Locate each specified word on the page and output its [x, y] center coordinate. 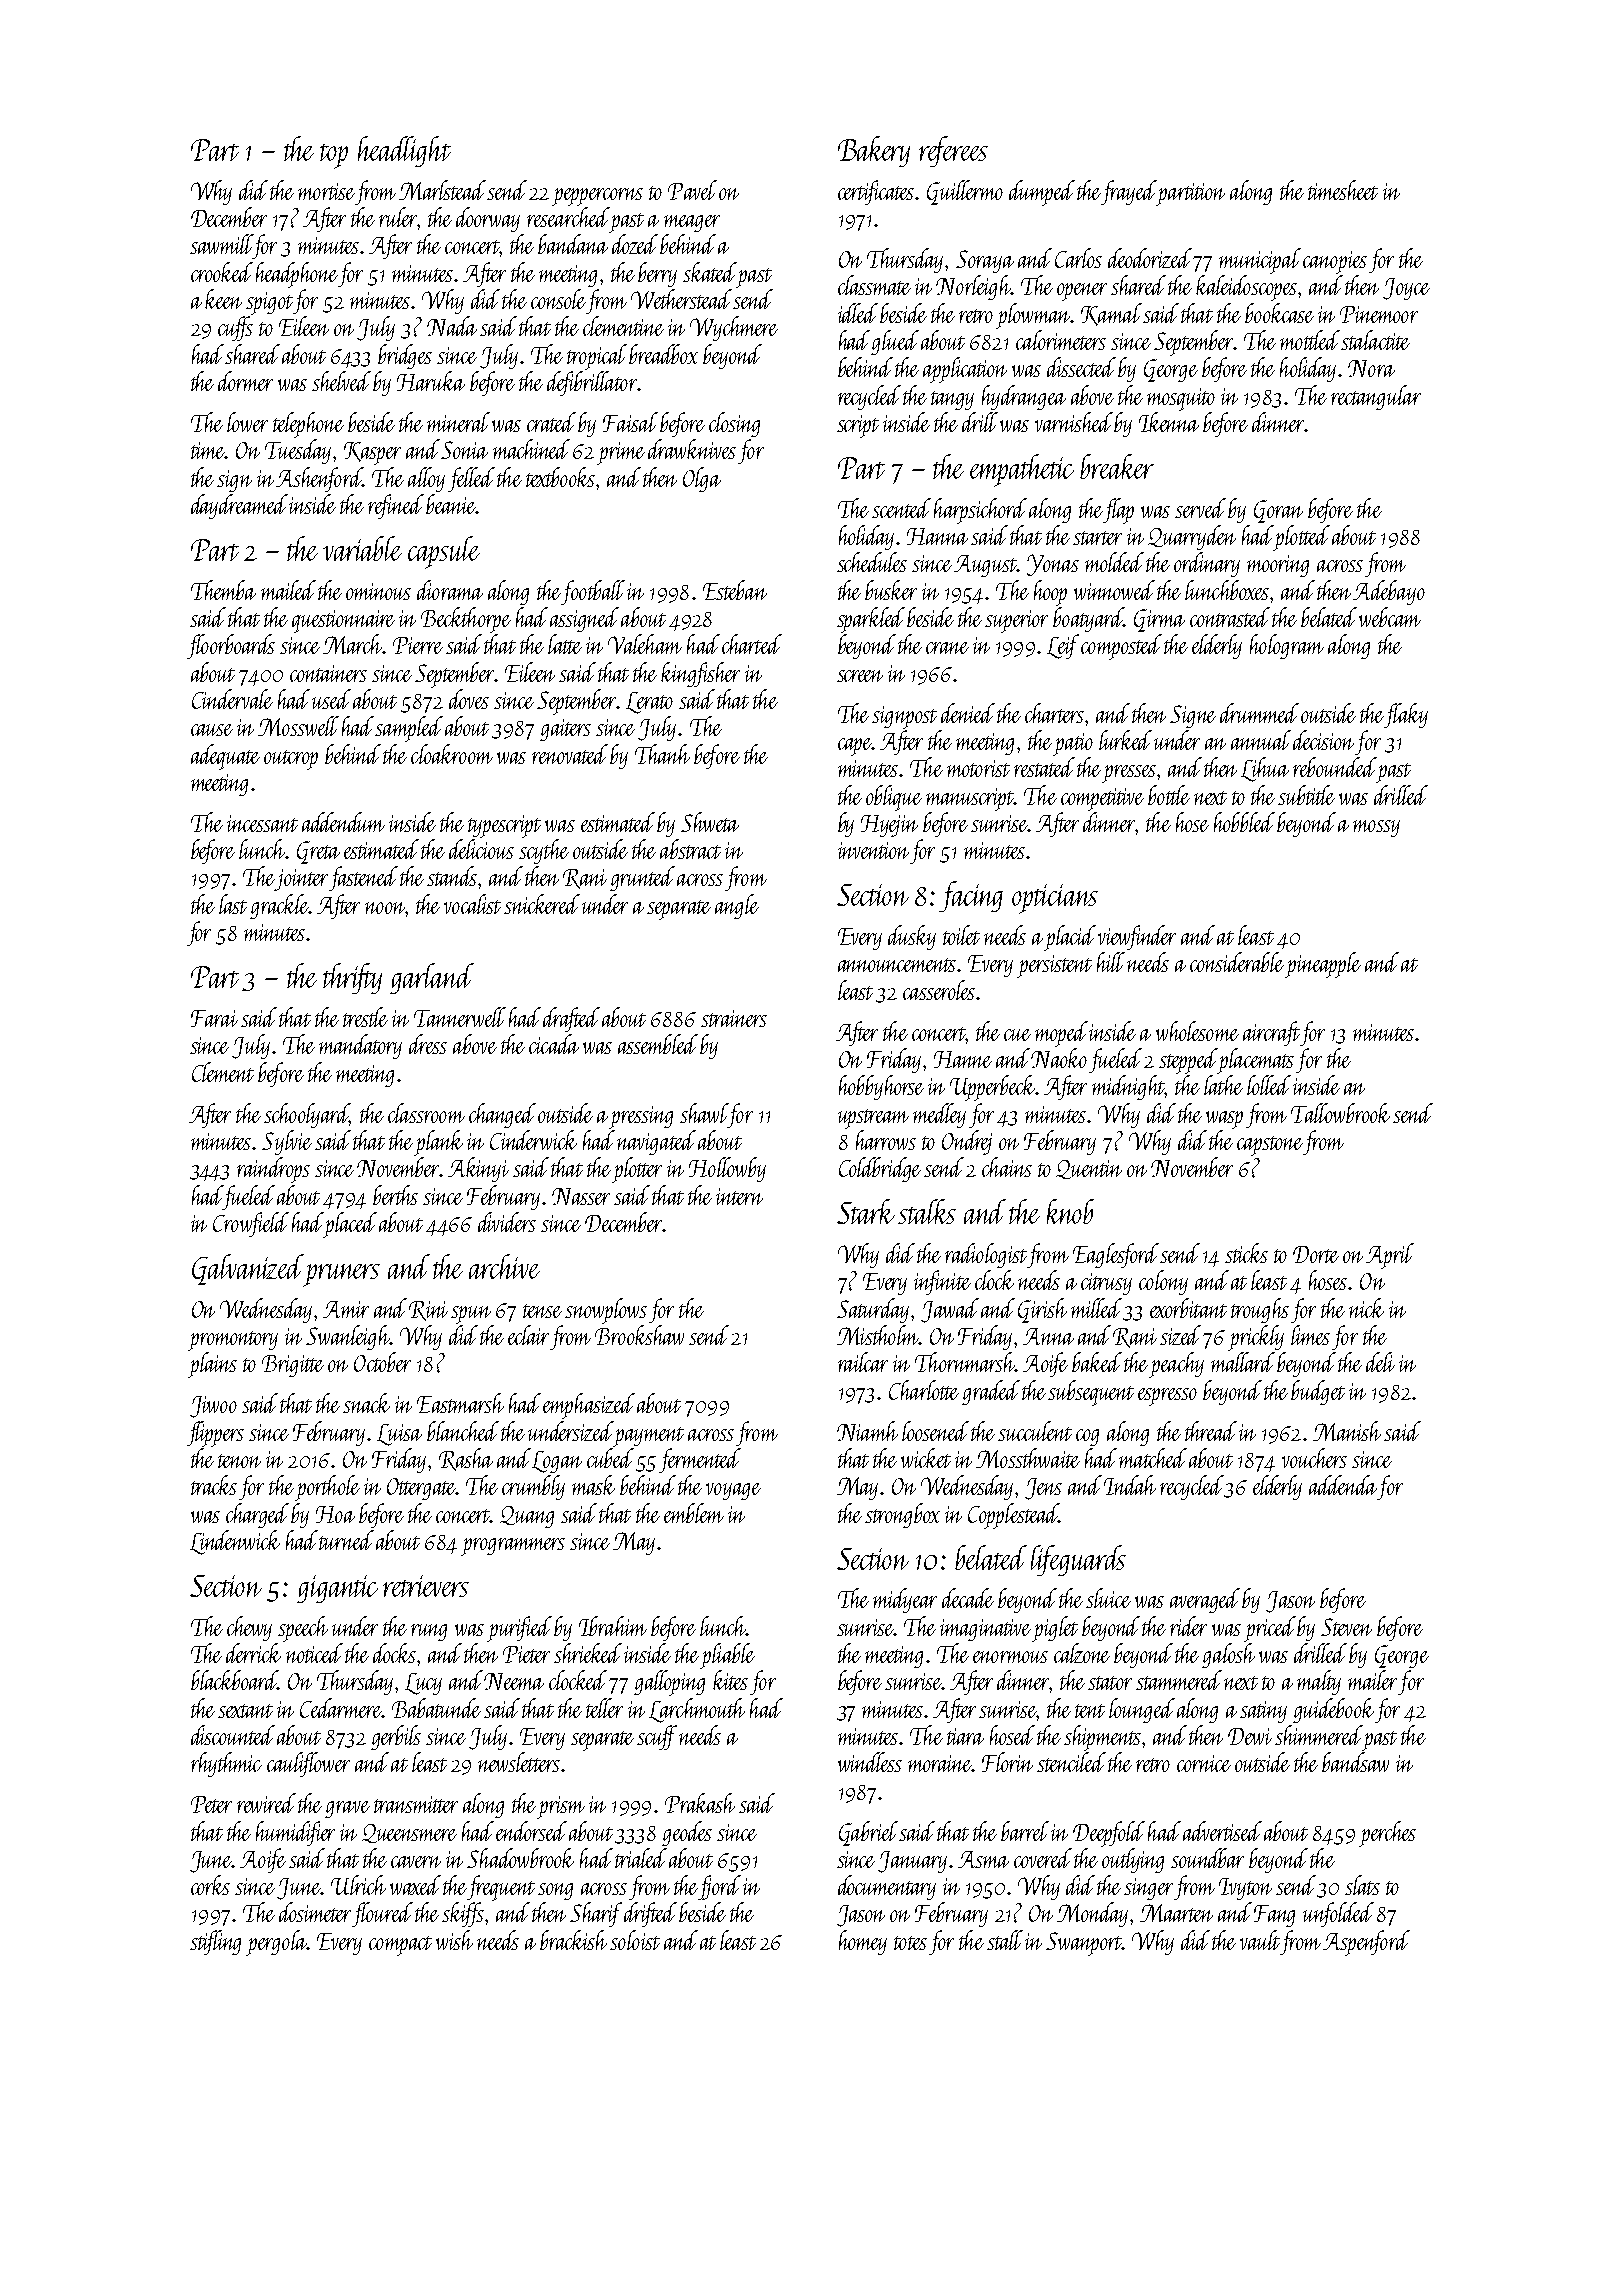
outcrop [291, 760]
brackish [573, 1940]
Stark [866, 1211]
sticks [1246, 1253]
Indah [1130, 1485]
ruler [398, 217]
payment [649, 1437]
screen [860, 676]
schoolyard [307, 1115]
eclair [528, 1335]
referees [953, 151]
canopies [1335, 262]
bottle [1169, 795]
